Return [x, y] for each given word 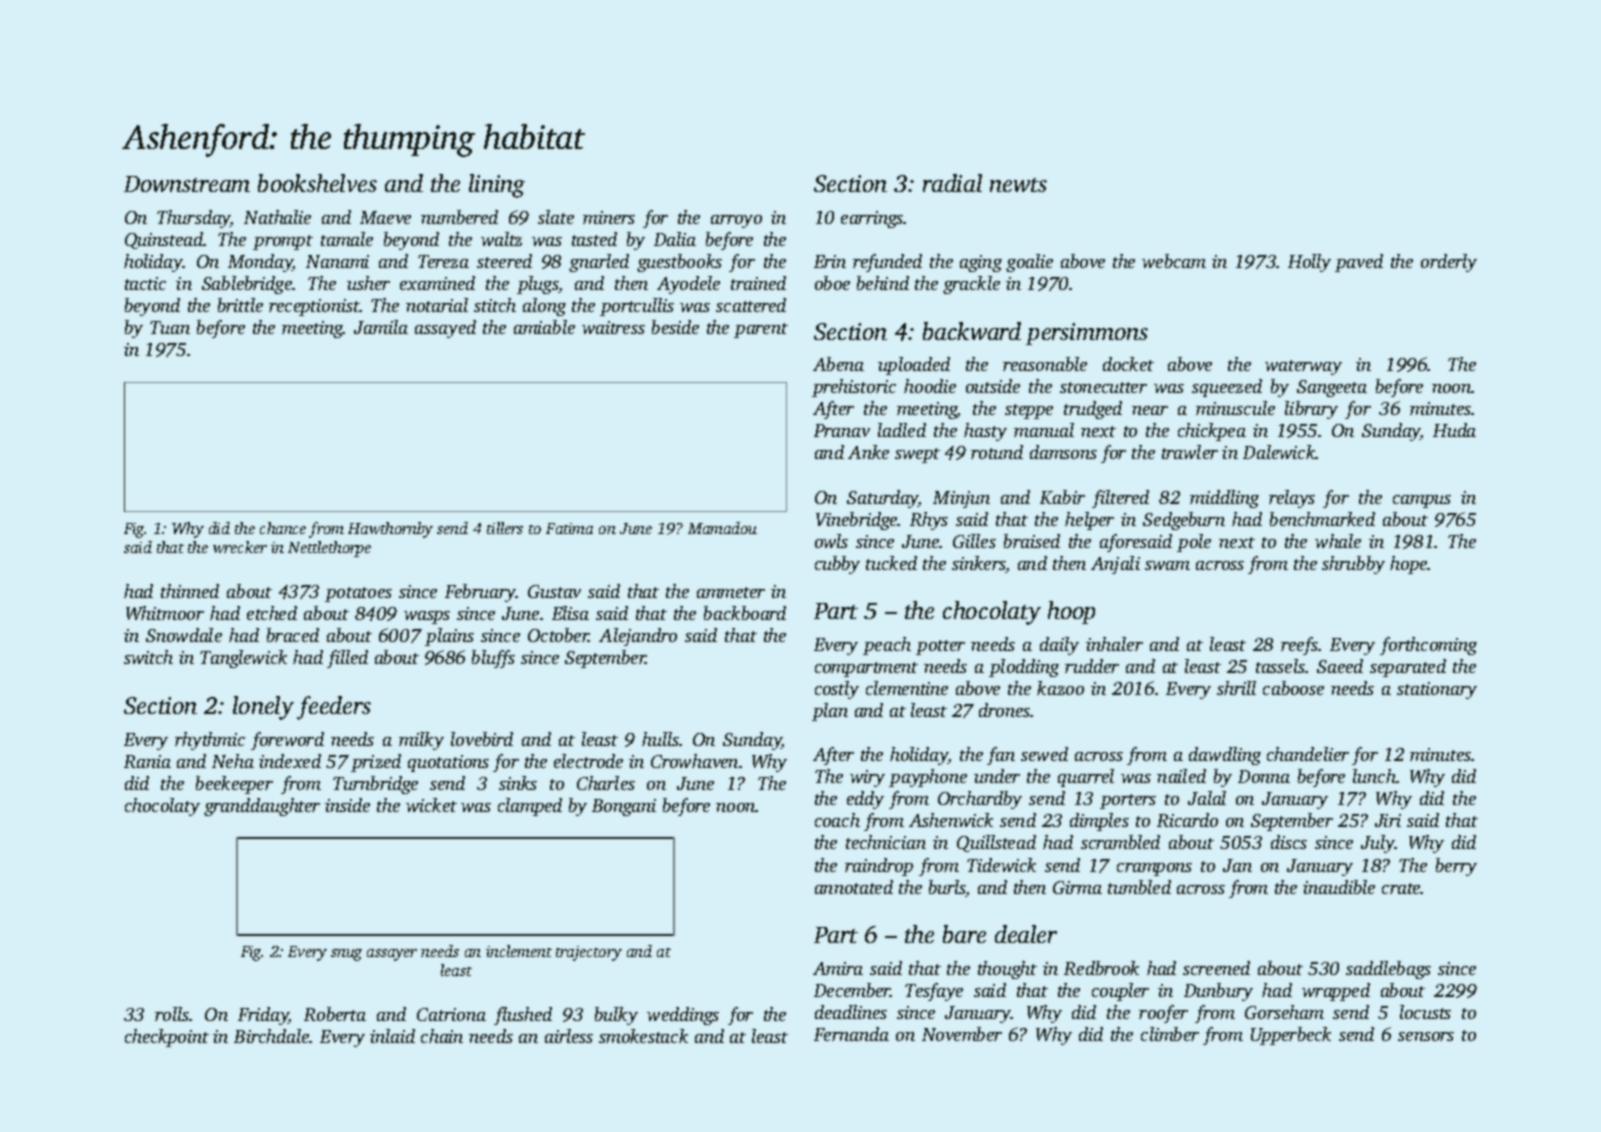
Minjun [961, 499]
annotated [854, 887]
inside [347, 805]
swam [1167, 565]
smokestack [643, 1036]
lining [497, 186]
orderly [1449, 263]
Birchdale [272, 1036]
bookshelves [317, 183]
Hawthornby [390, 530]
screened [1216, 968]
